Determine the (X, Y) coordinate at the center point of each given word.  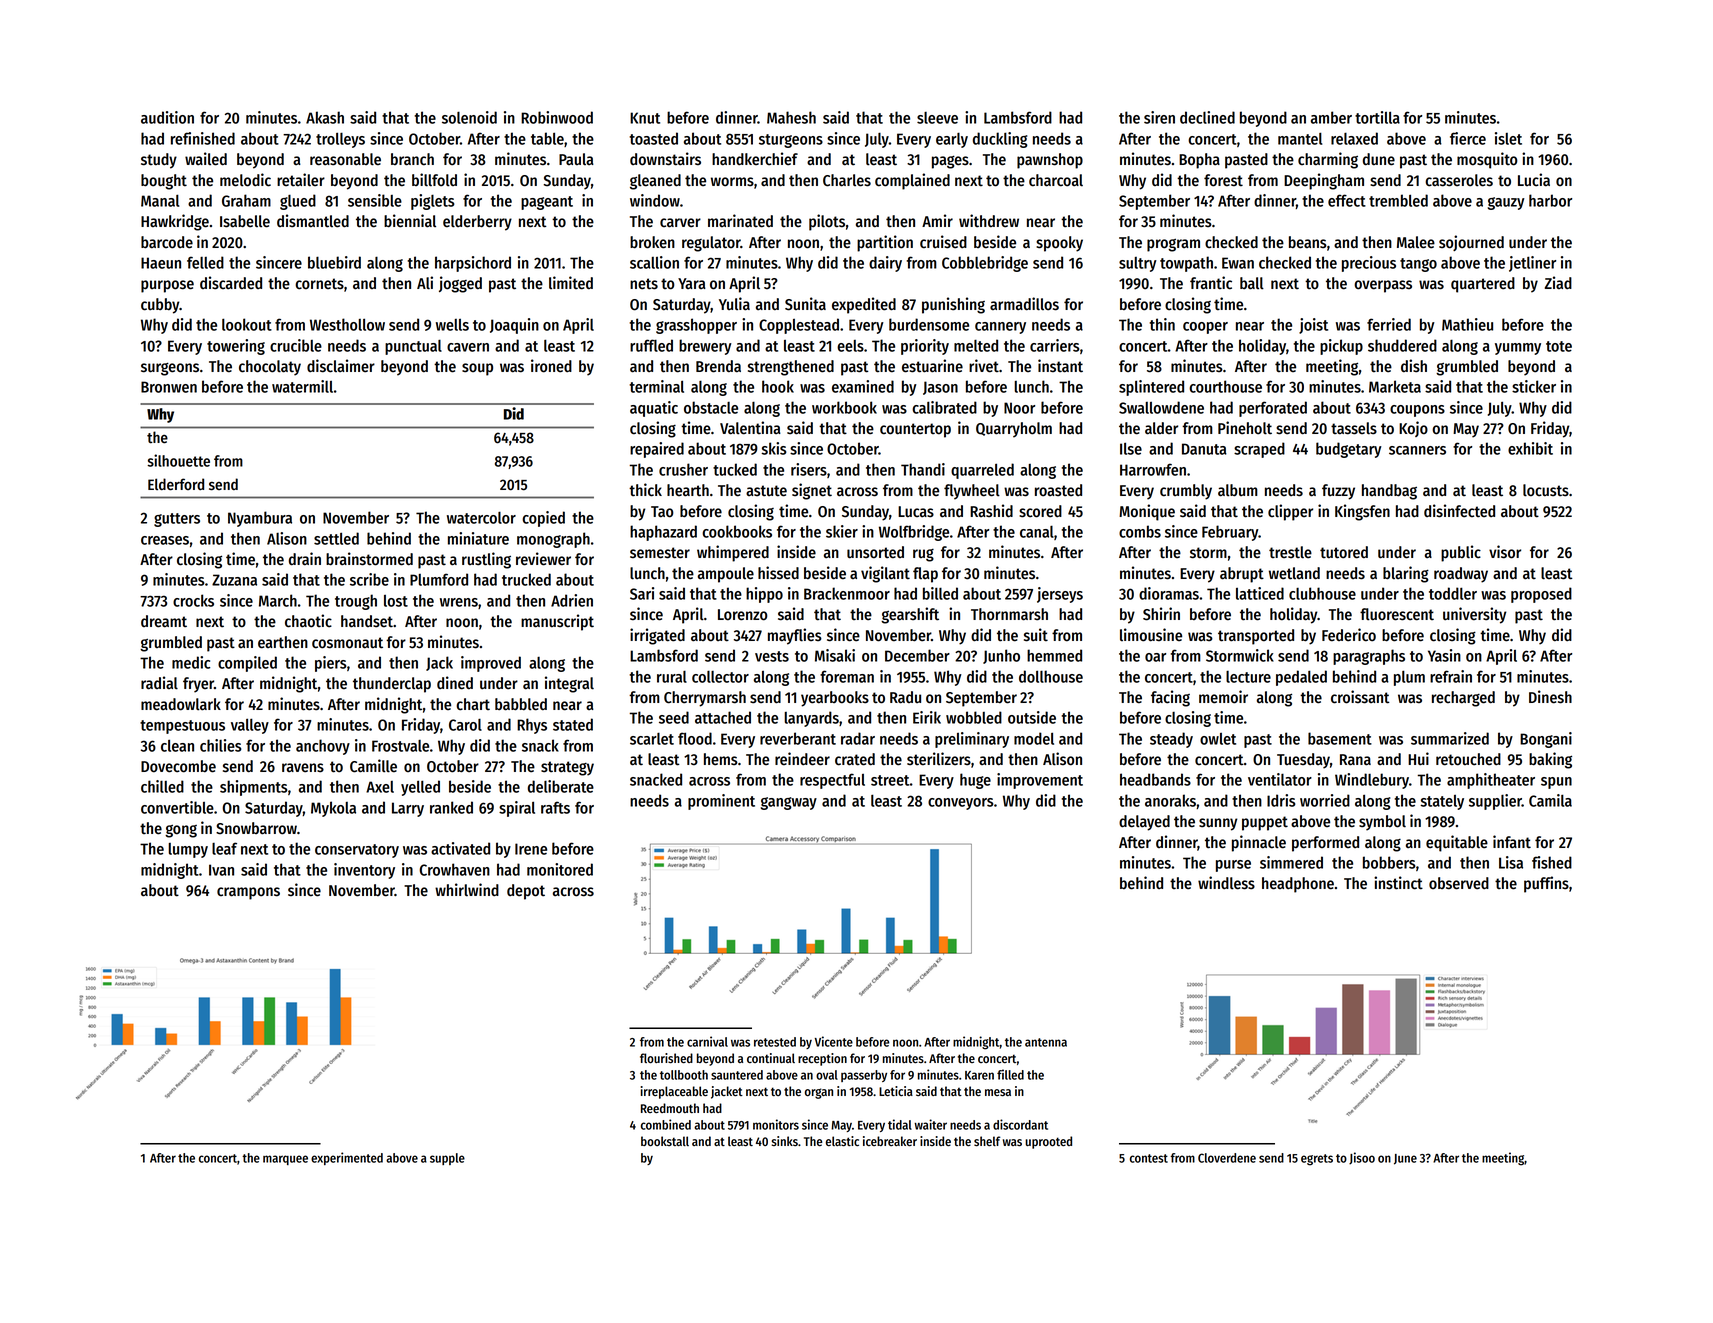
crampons (248, 893)
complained (912, 181)
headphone (1298, 885)
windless (1226, 883)
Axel (380, 787)
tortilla (1377, 117)
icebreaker (890, 1141)
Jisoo (1362, 1158)
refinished (203, 138)
